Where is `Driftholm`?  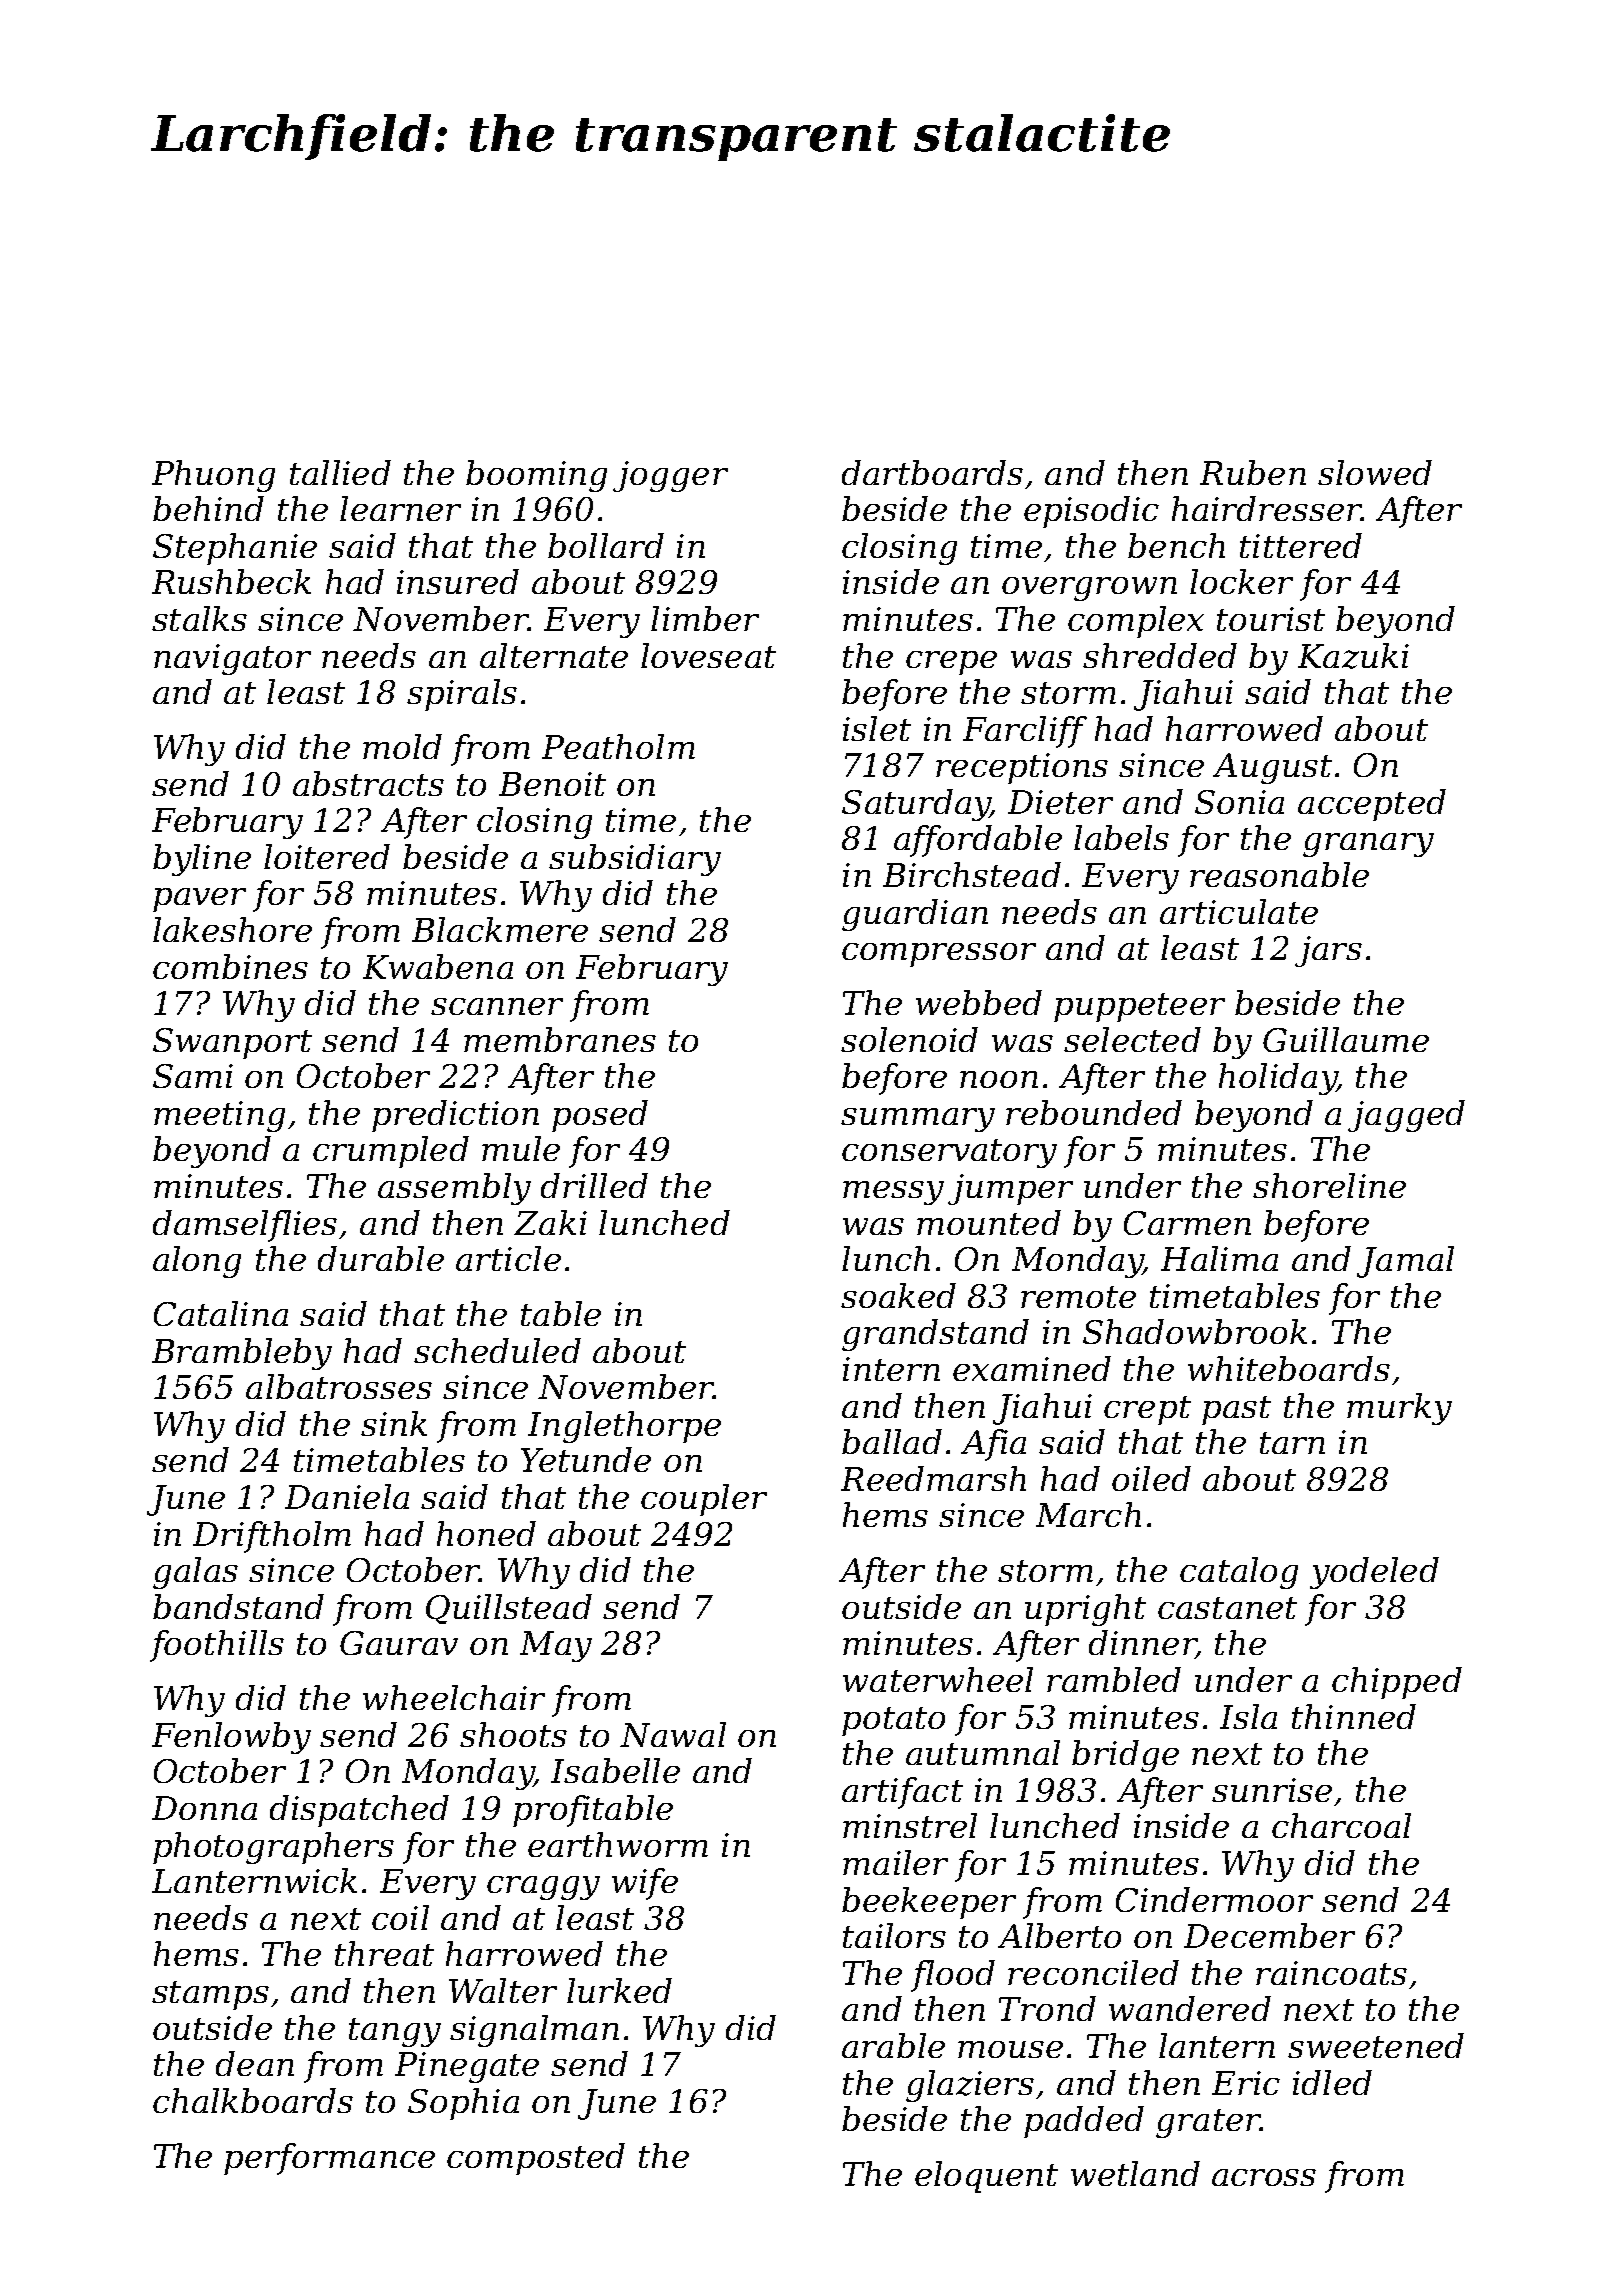 Driftholm is located at coordinates (272, 1537).
